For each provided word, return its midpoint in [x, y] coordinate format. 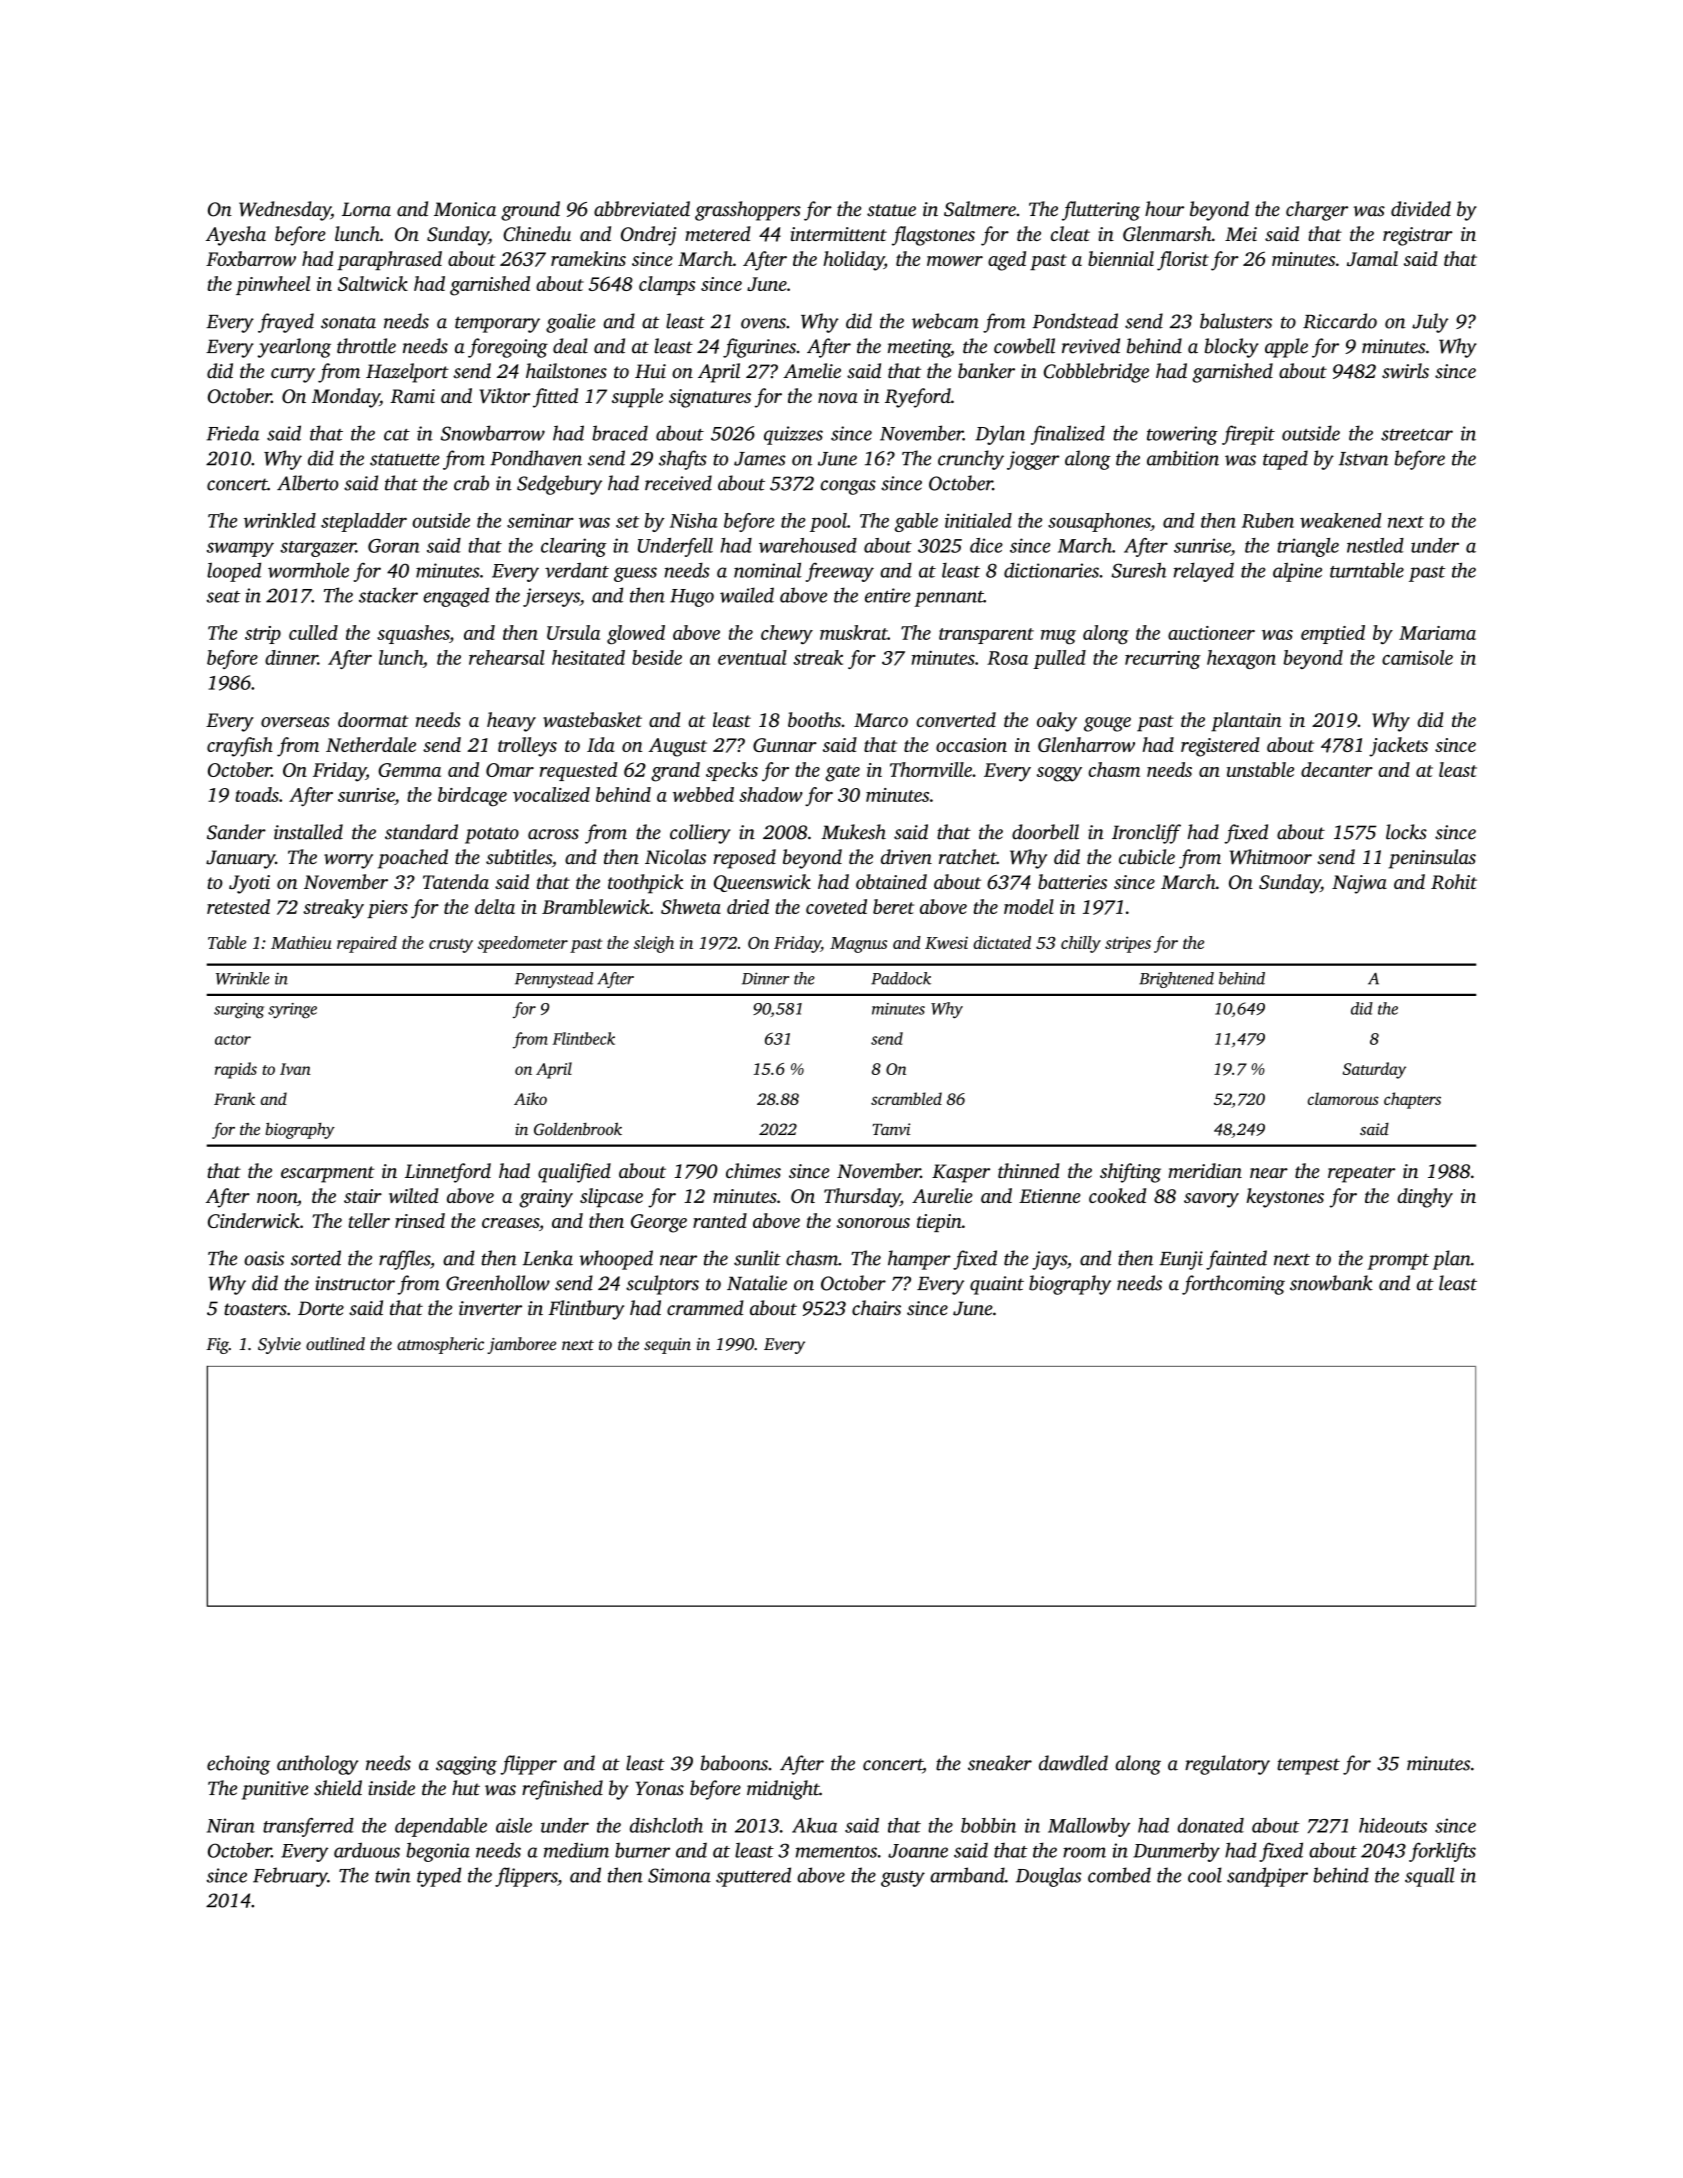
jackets [1398, 747]
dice [986, 545]
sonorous [873, 1223]
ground [530, 211]
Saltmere [980, 209]
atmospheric [440, 1345]
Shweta [691, 906]
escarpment [328, 1174]
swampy [240, 549]
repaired [367, 944]
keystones [1285, 1198]
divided [1421, 209]
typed [439, 1877]
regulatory [1227, 1765]
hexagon [1241, 659]
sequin [667, 1346]
